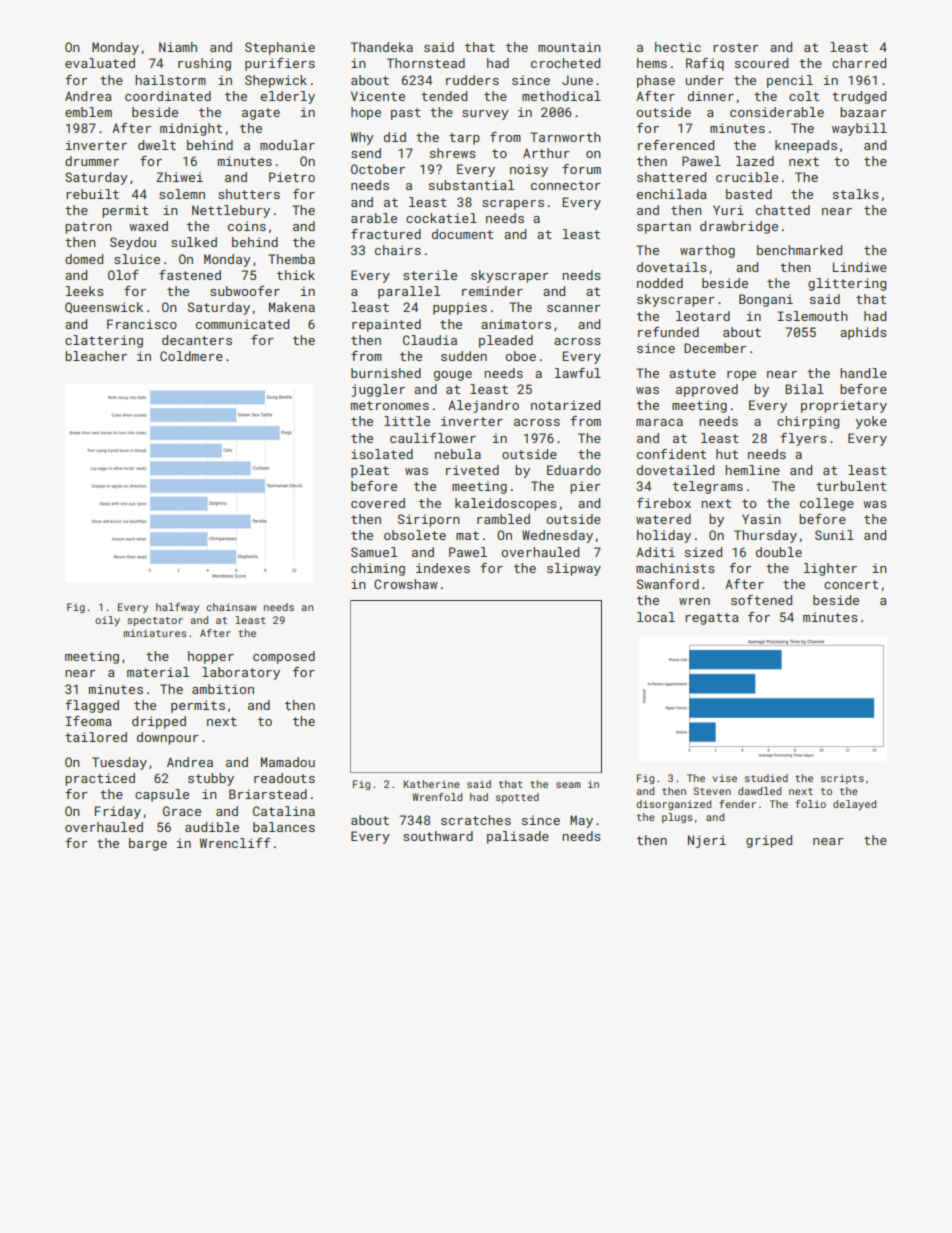  What do you see at coordinates (518, 837) in the screenshot?
I see `palisade` at bounding box center [518, 837].
